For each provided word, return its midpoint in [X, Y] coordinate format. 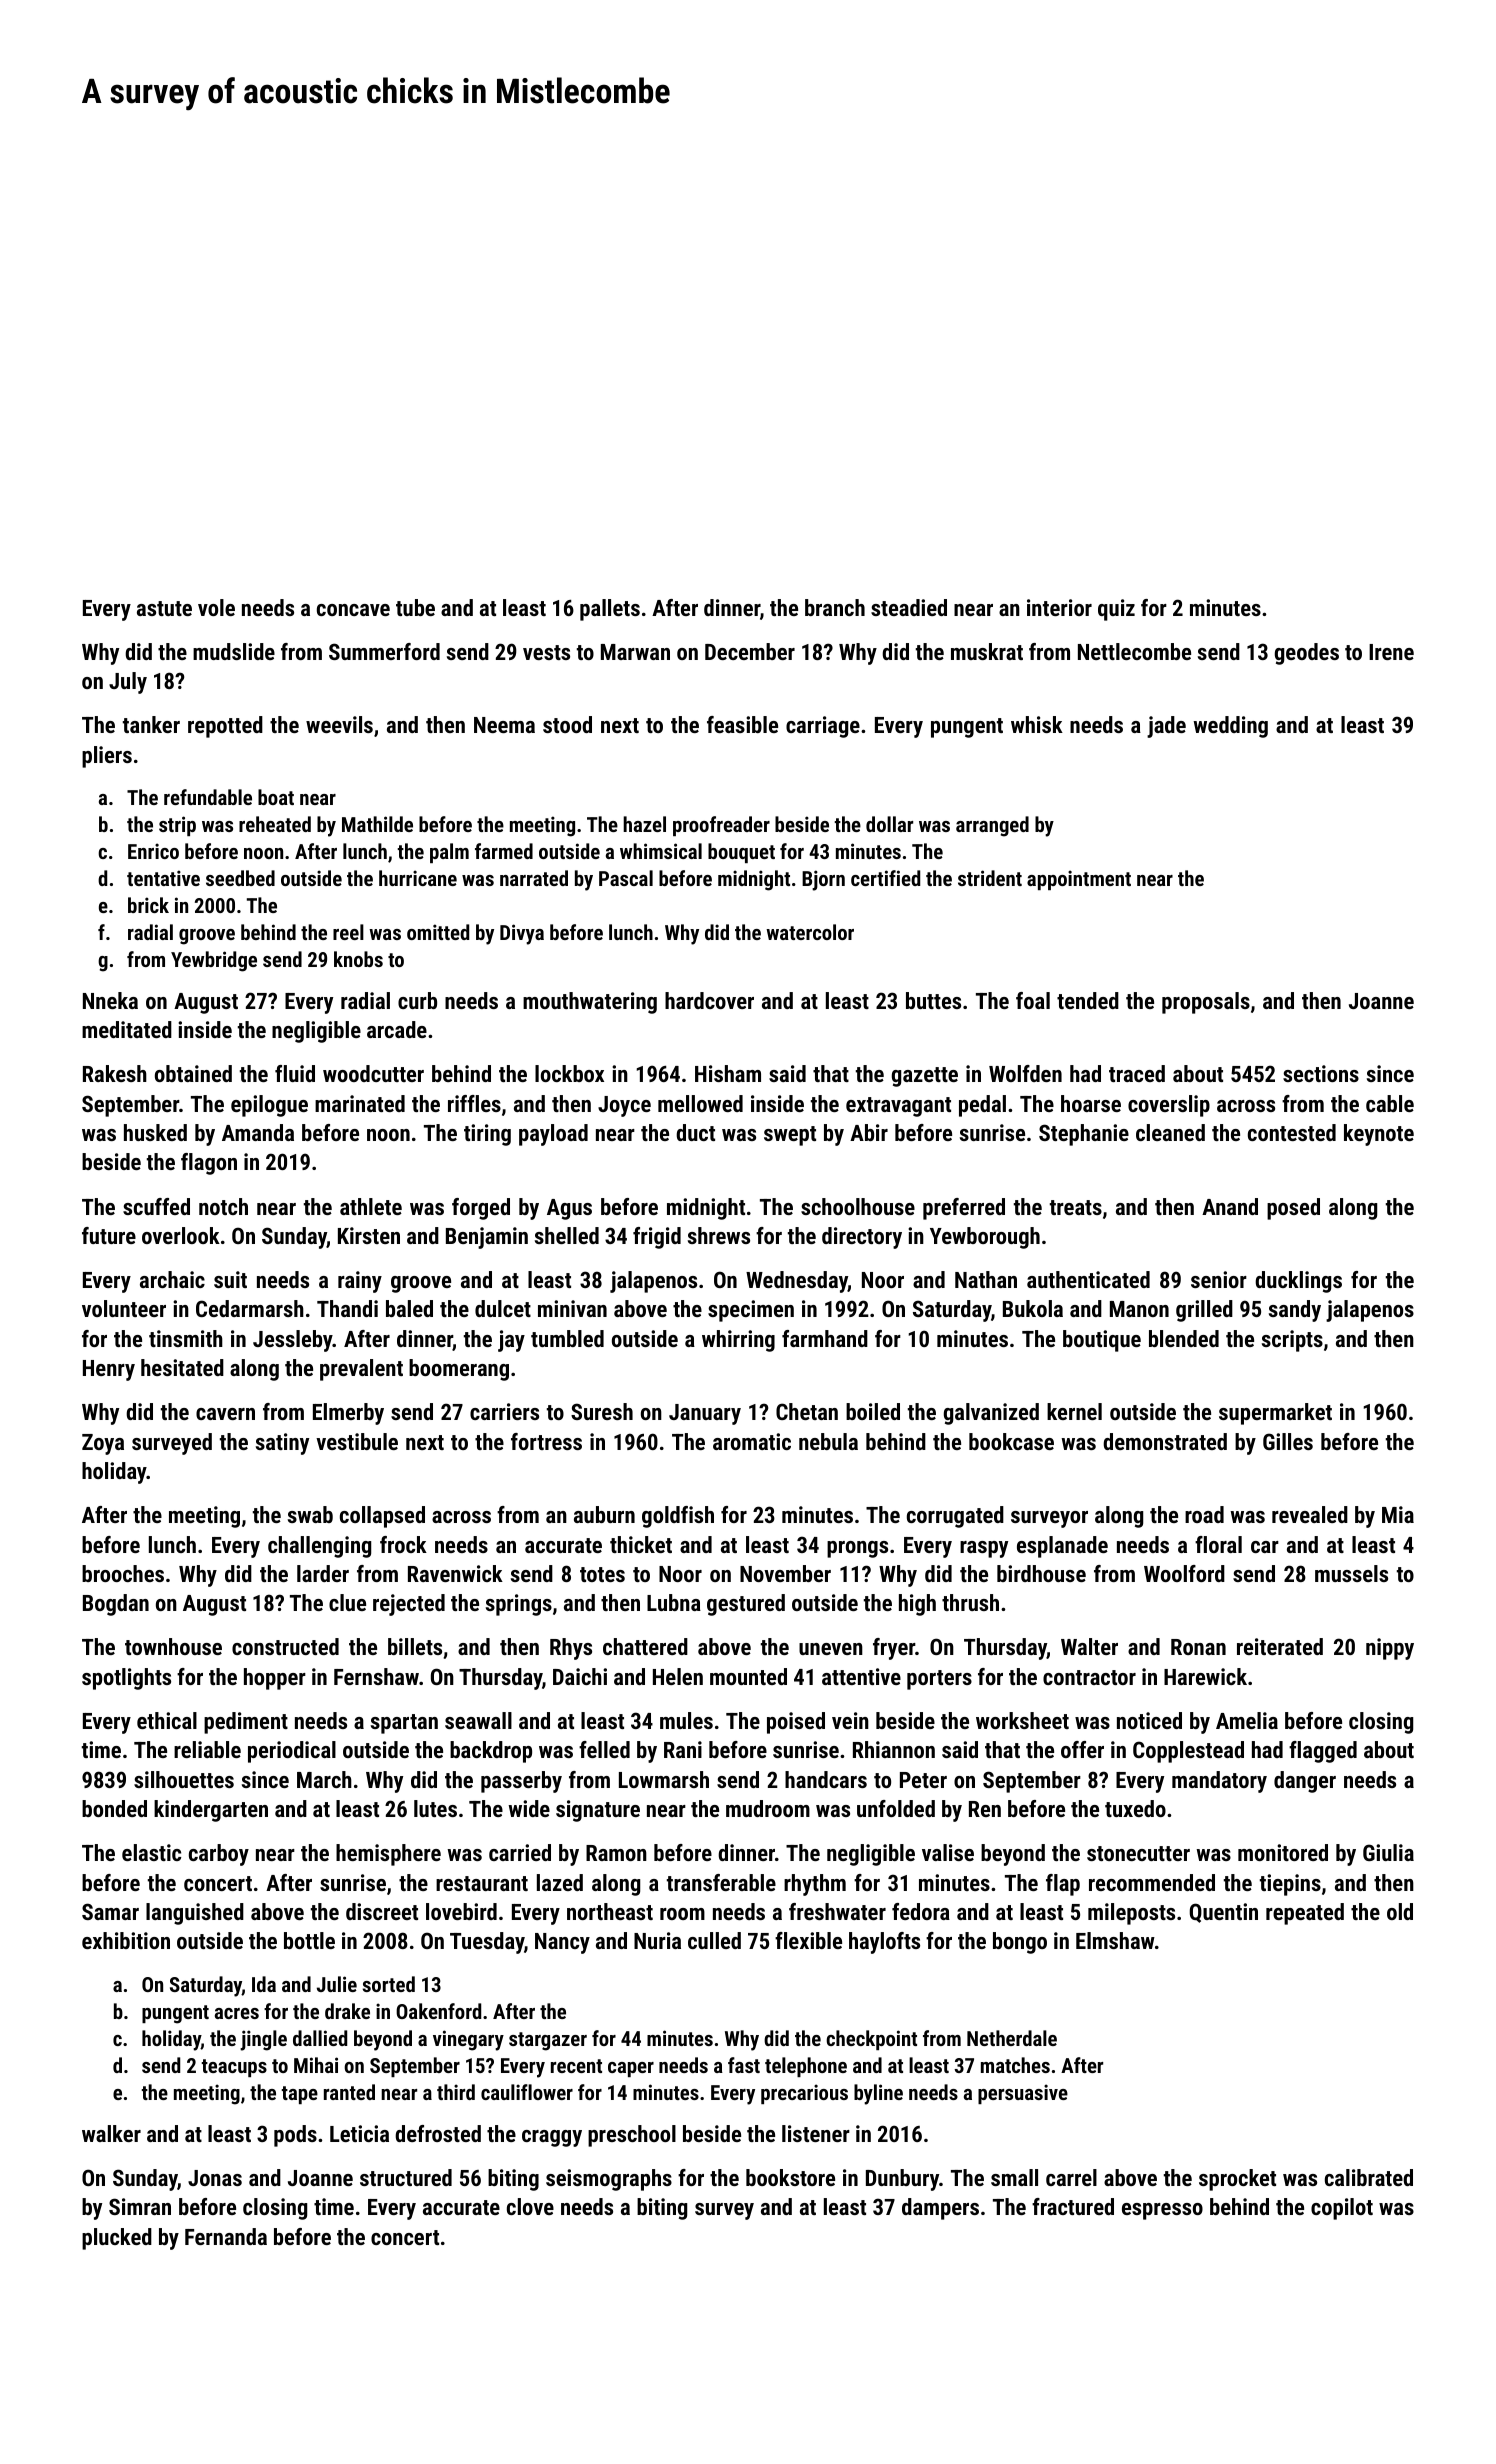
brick [148, 905]
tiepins [1290, 1885]
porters [939, 1680]
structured [406, 2177]
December [750, 651]
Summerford [384, 651]
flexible [808, 1940]
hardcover [709, 1000]
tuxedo [1135, 1808]
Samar [110, 1911]
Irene [1391, 652]
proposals [1206, 1003]
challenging [319, 1547]
